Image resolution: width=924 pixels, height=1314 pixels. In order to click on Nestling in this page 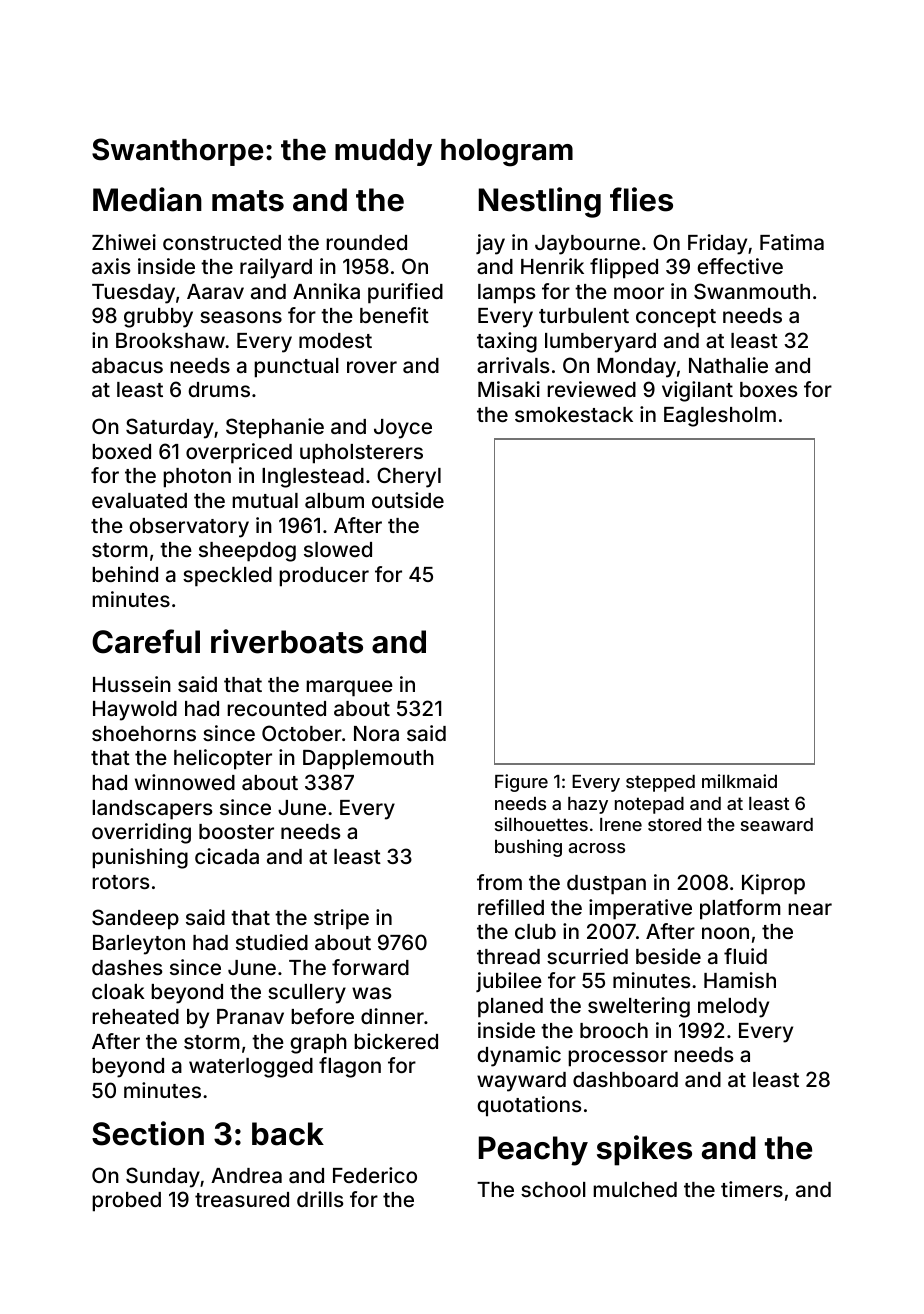, I will do `click(540, 202)`.
